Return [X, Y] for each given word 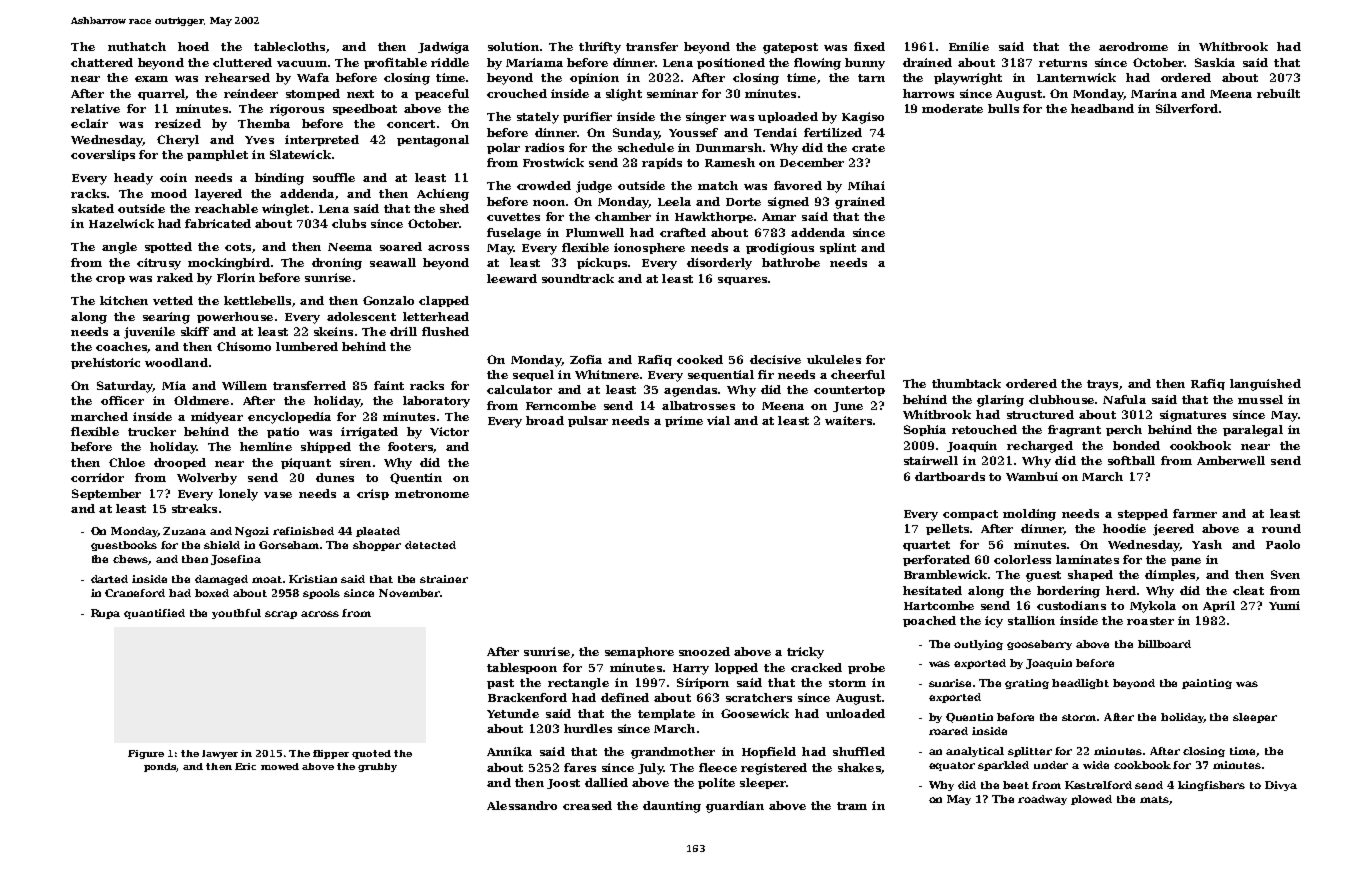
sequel [533, 375]
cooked [700, 359]
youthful [236, 614]
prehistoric [105, 363]
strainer [444, 579]
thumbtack [966, 383]
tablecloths [289, 46]
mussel [1260, 399]
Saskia [1215, 62]
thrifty [600, 48]
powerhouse [235, 317]
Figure [146, 754]
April [1219, 606]
